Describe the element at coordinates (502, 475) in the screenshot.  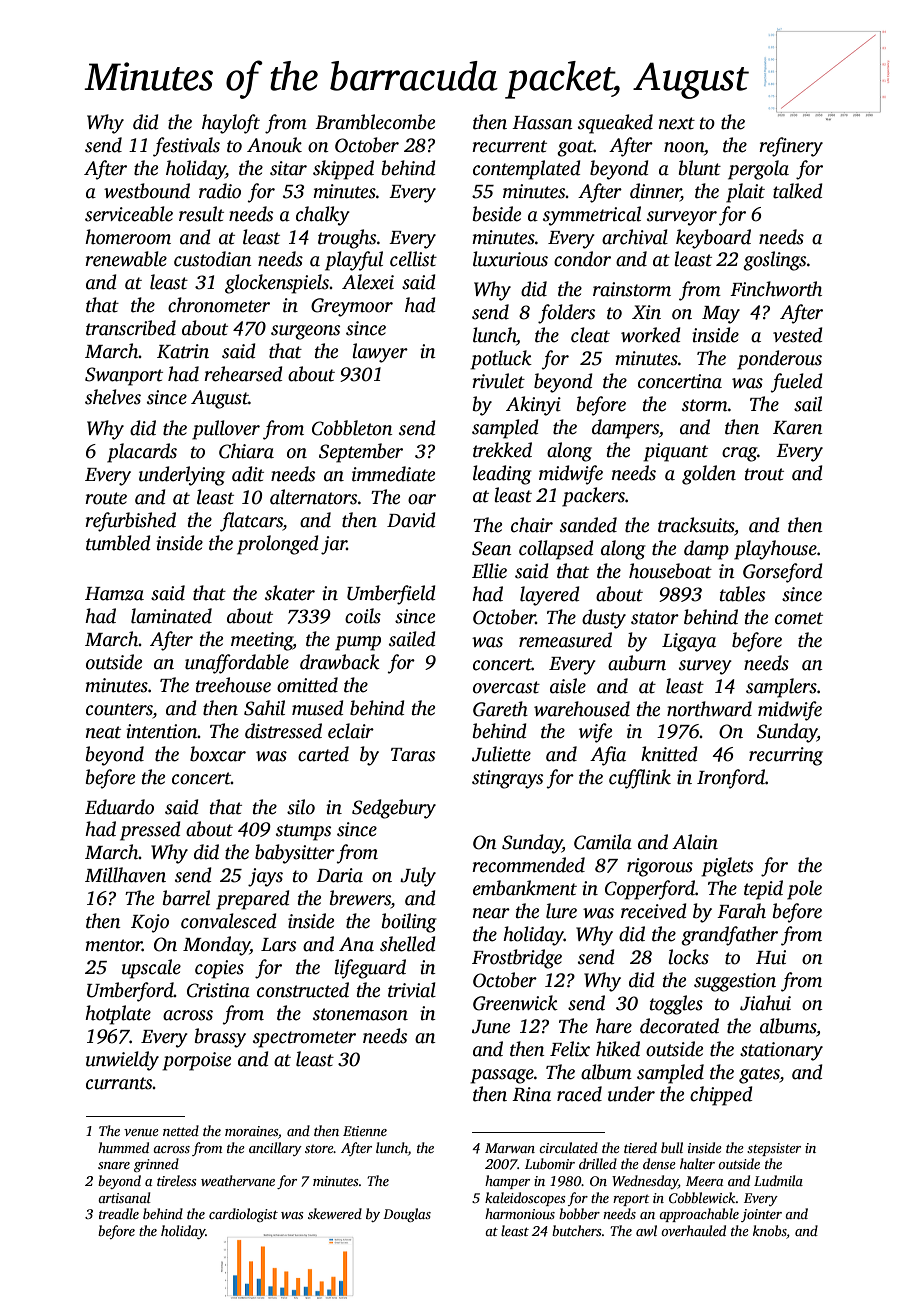
I see `leading` at that location.
